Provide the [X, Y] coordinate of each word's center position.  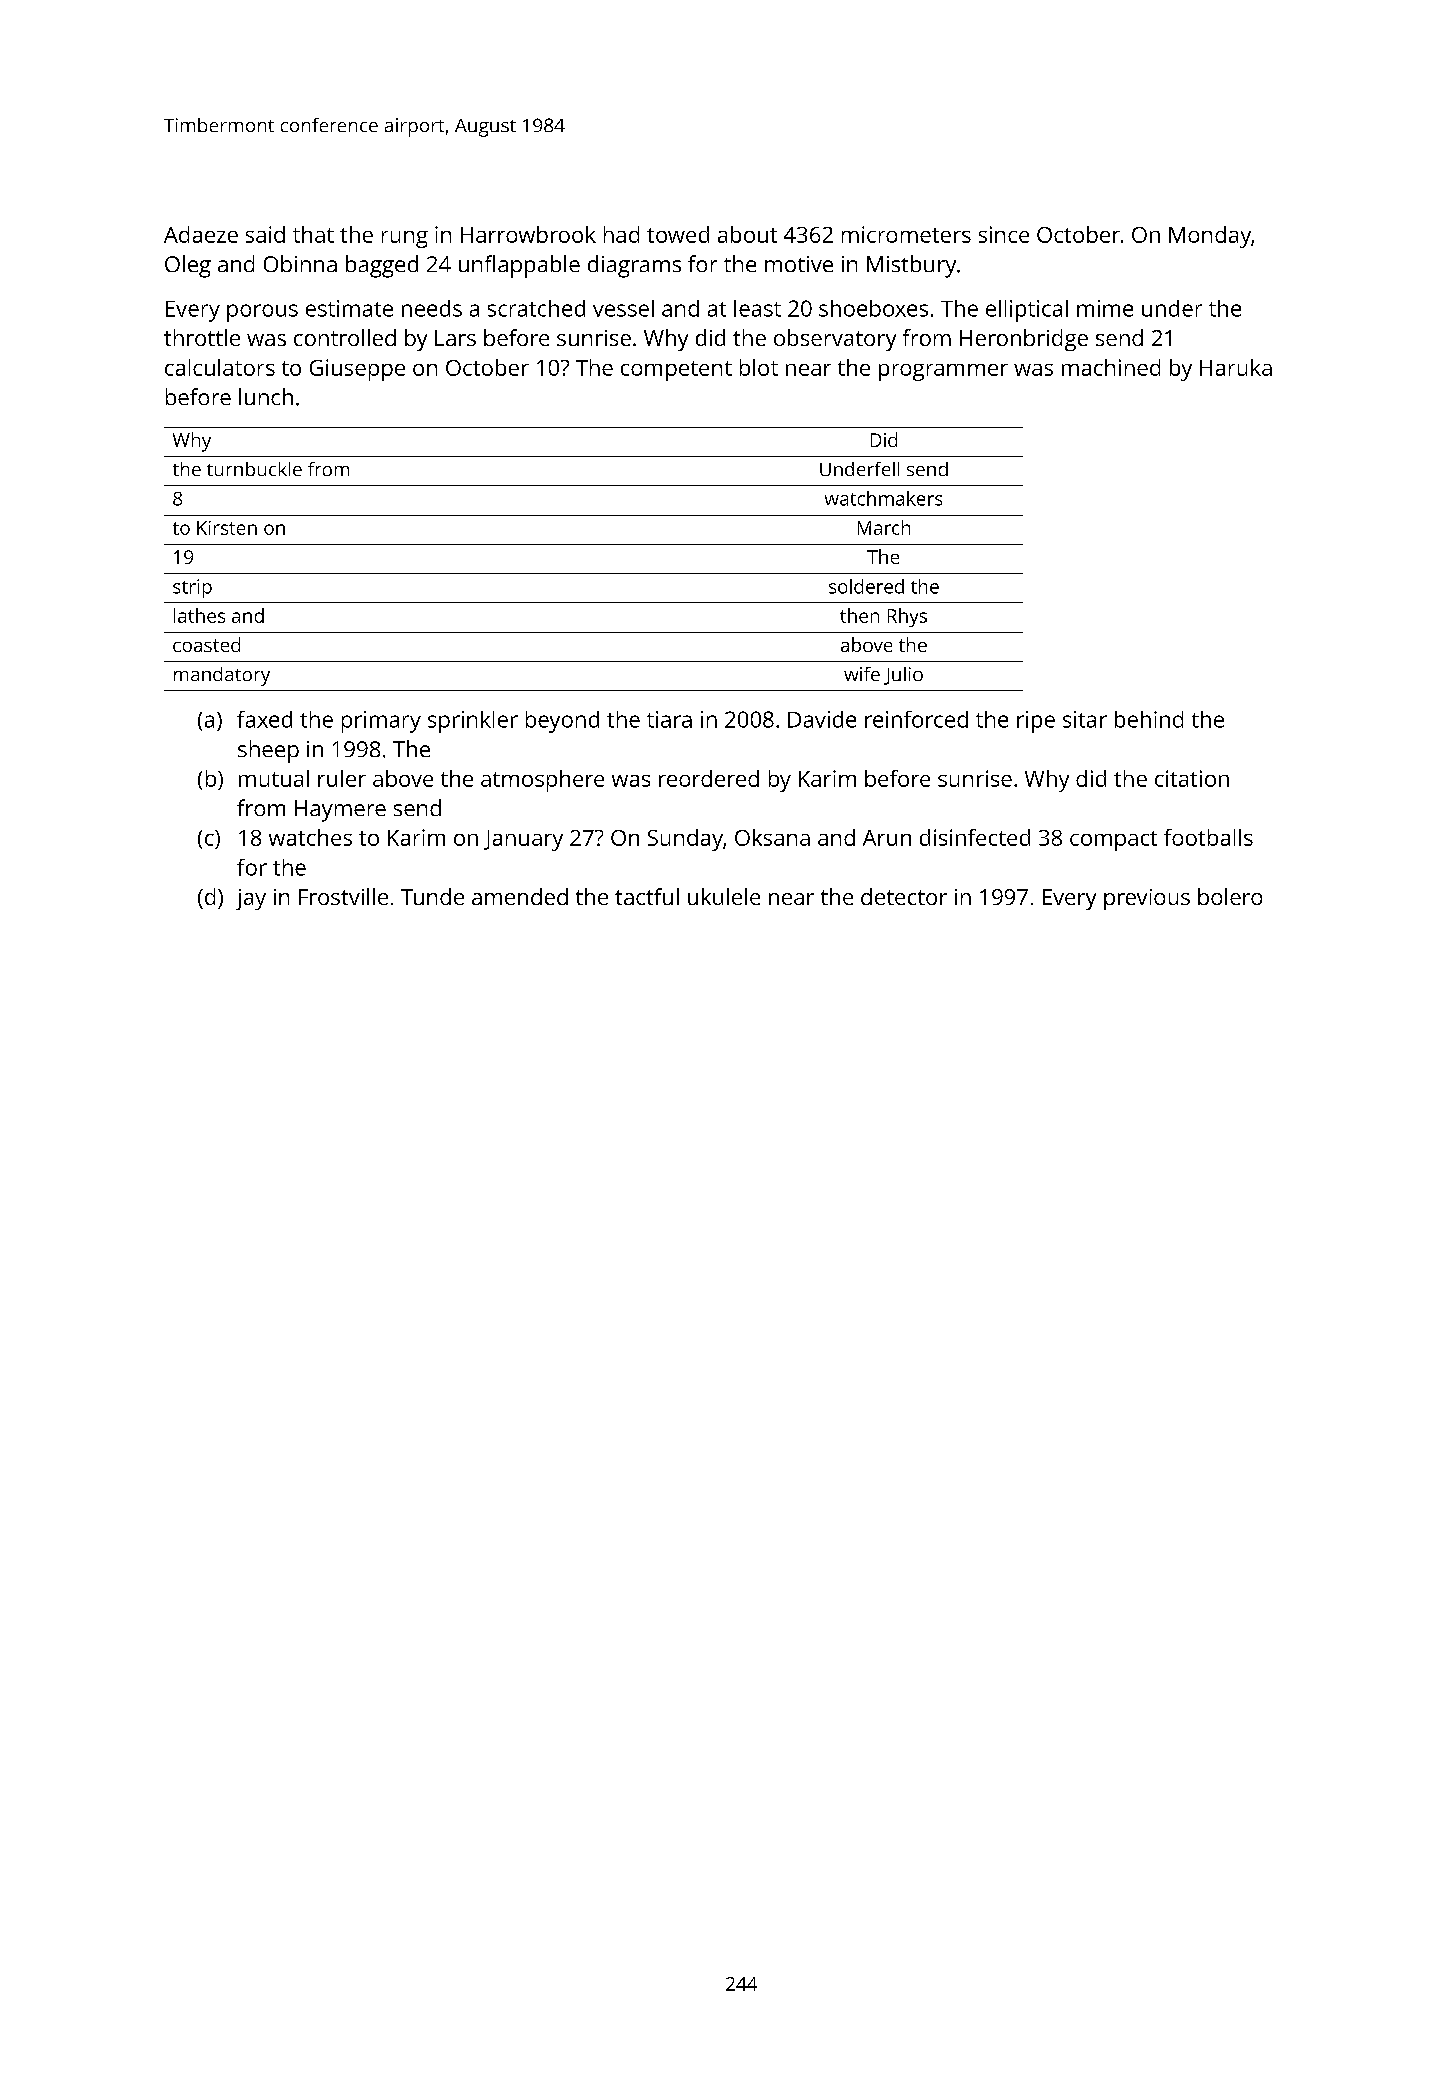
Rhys [907, 617]
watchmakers [883, 498]
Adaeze [201, 234]
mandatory [222, 676]
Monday [1210, 237]
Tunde [432, 896]
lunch [266, 396]
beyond [562, 722]
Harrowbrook [528, 234]
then [859, 615]
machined [1111, 367]
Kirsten [227, 528]
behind [1149, 719]
